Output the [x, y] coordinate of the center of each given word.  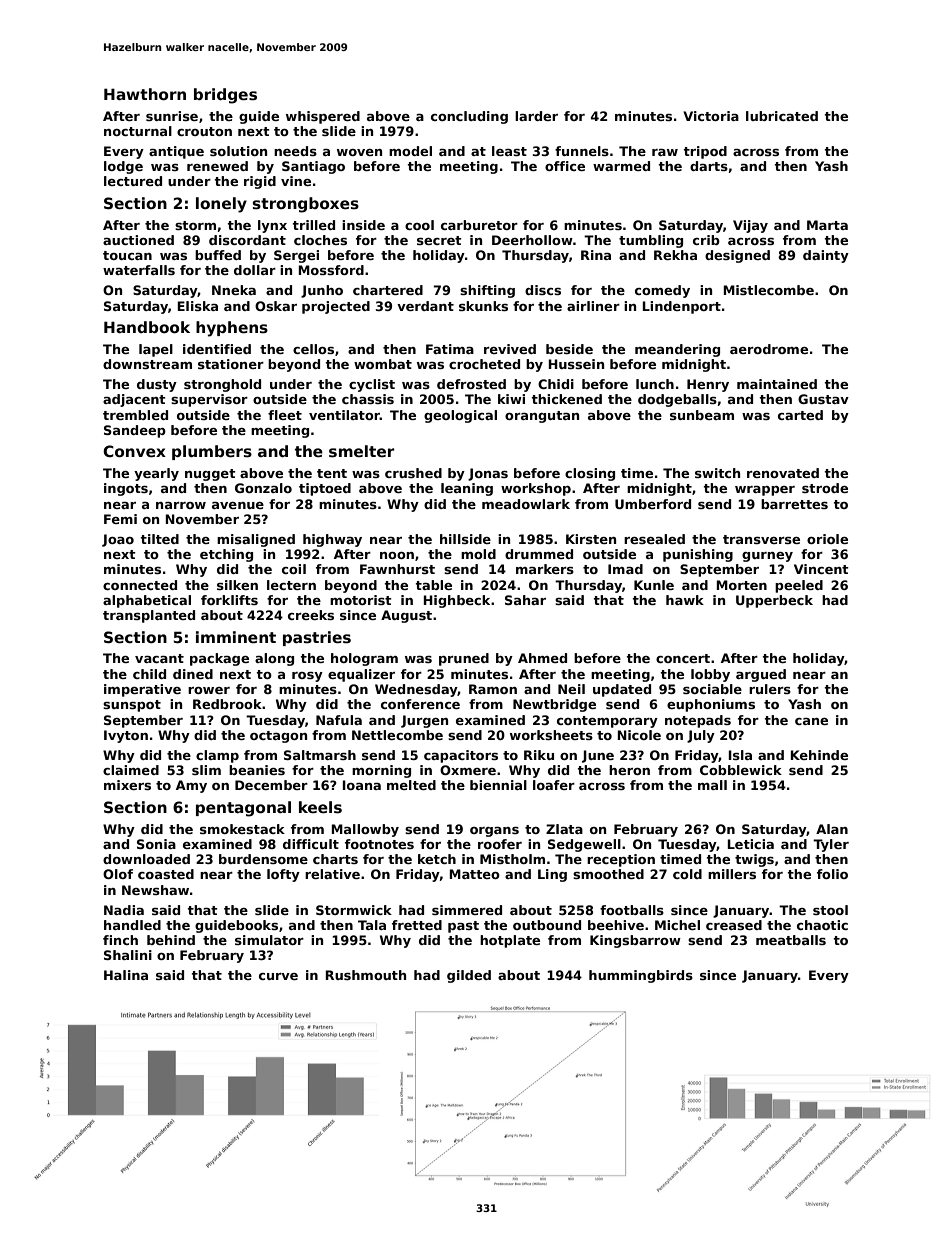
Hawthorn [145, 94]
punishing [698, 555]
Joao [118, 540]
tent [332, 473]
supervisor [209, 400]
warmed [621, 166]
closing [590, 474]
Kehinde [819, 755]
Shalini [128, 955]
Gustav [823, 399]
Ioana [361, 785]
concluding [469, 117]
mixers [127, 785]
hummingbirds [641, 976]
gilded [469, 976]
